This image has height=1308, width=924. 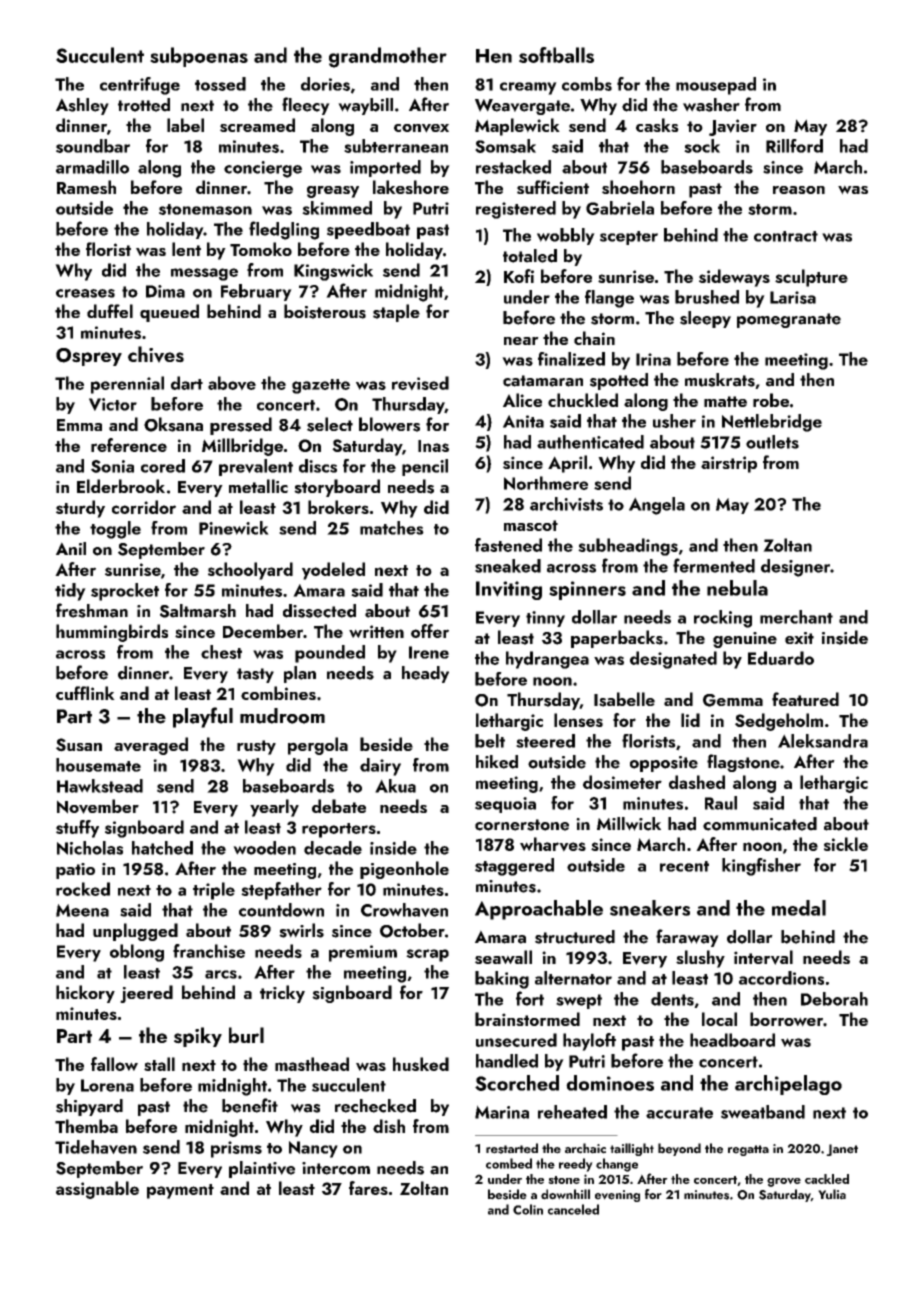 What do you see at coordinates (330, 654) in the image?
I see `pounded` at bounding box center [330, 654].
